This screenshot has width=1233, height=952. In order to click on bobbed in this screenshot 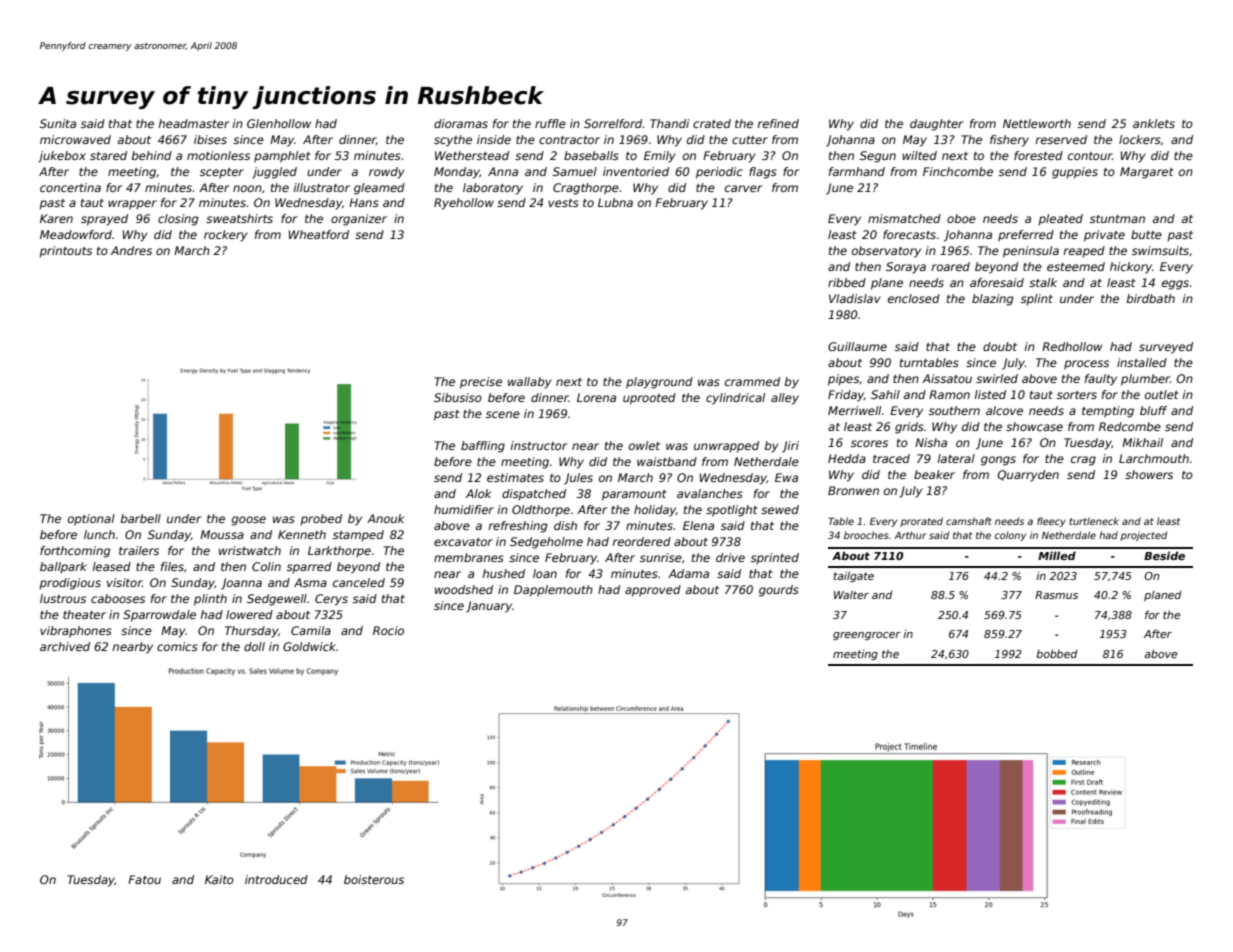, I will do `click(1056, 653)`.
